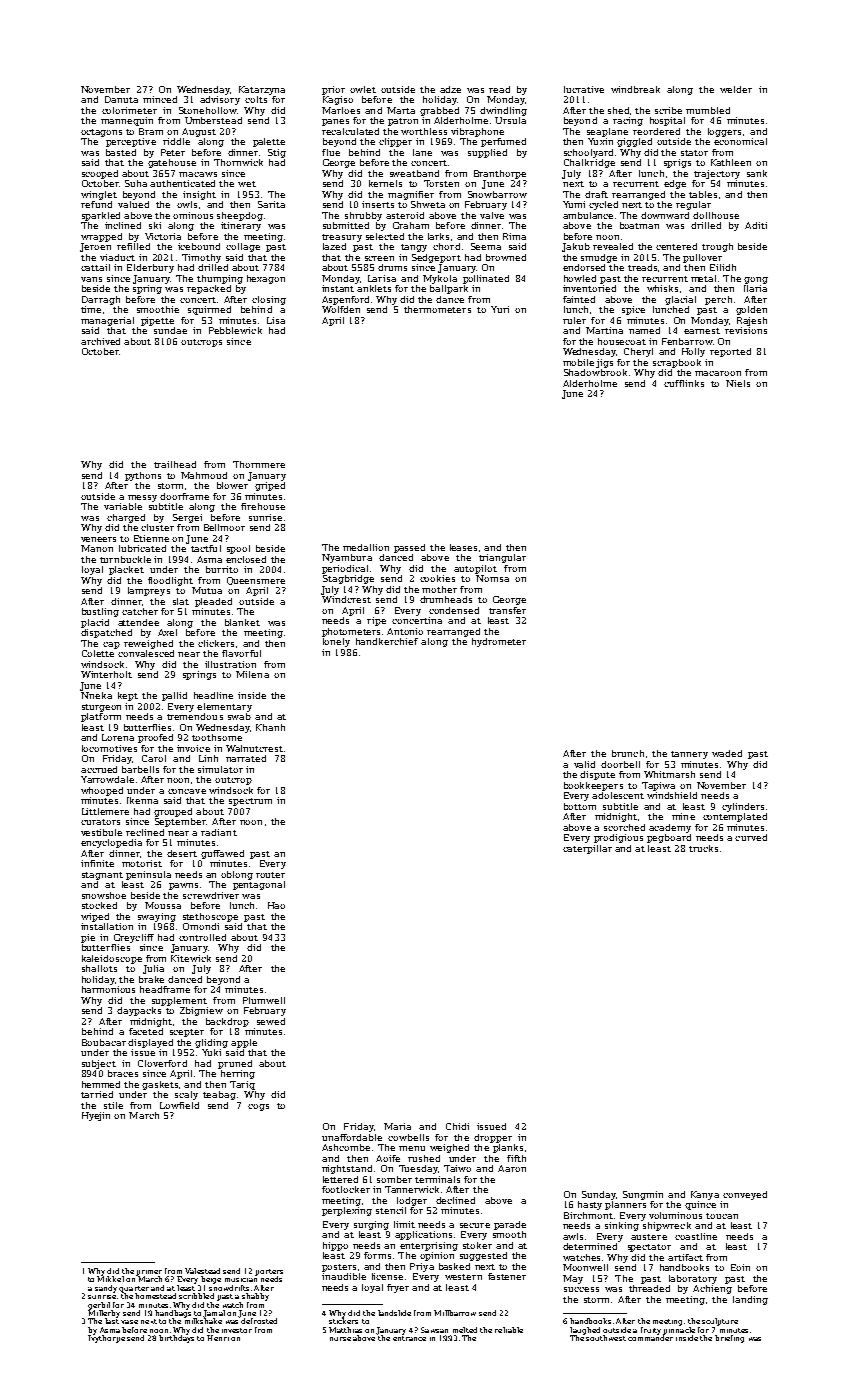 Image resolution: width=849 pixels, height=1400 pixels. Describe the element at coordinates (727, 753) in the page. I see `waded` at that location.
